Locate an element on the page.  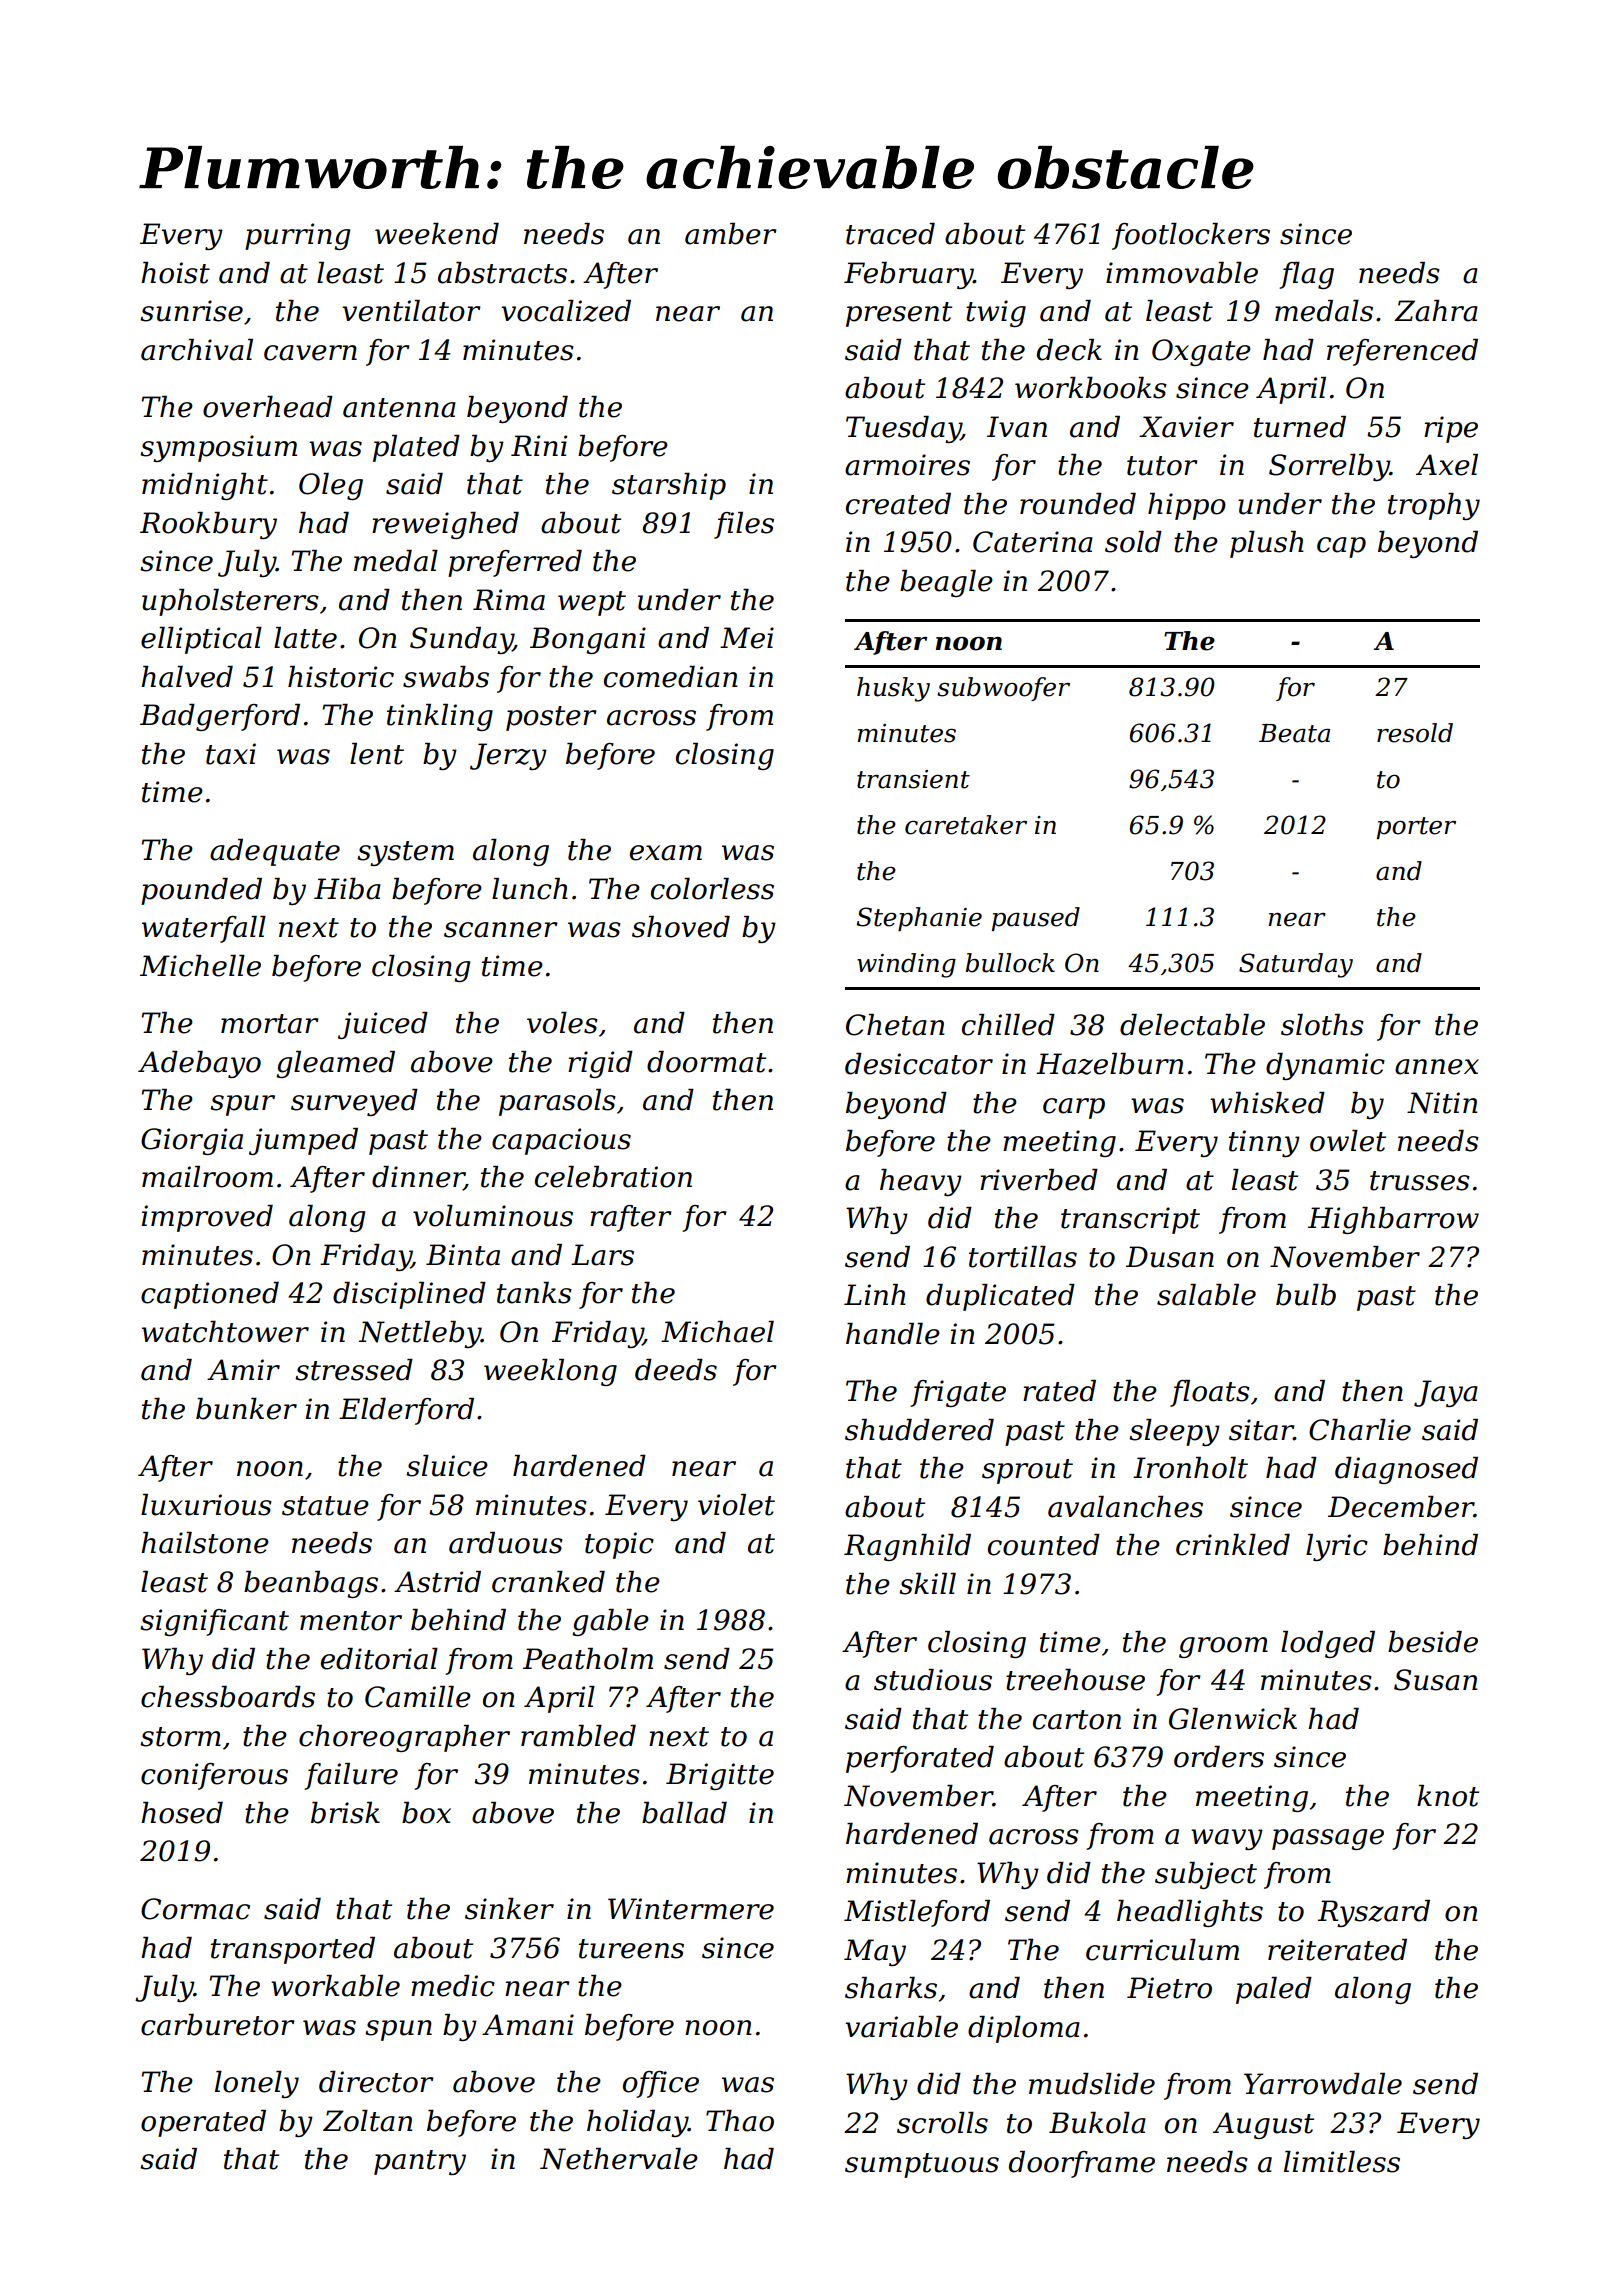
starship is located at coordinates (669, 486).
